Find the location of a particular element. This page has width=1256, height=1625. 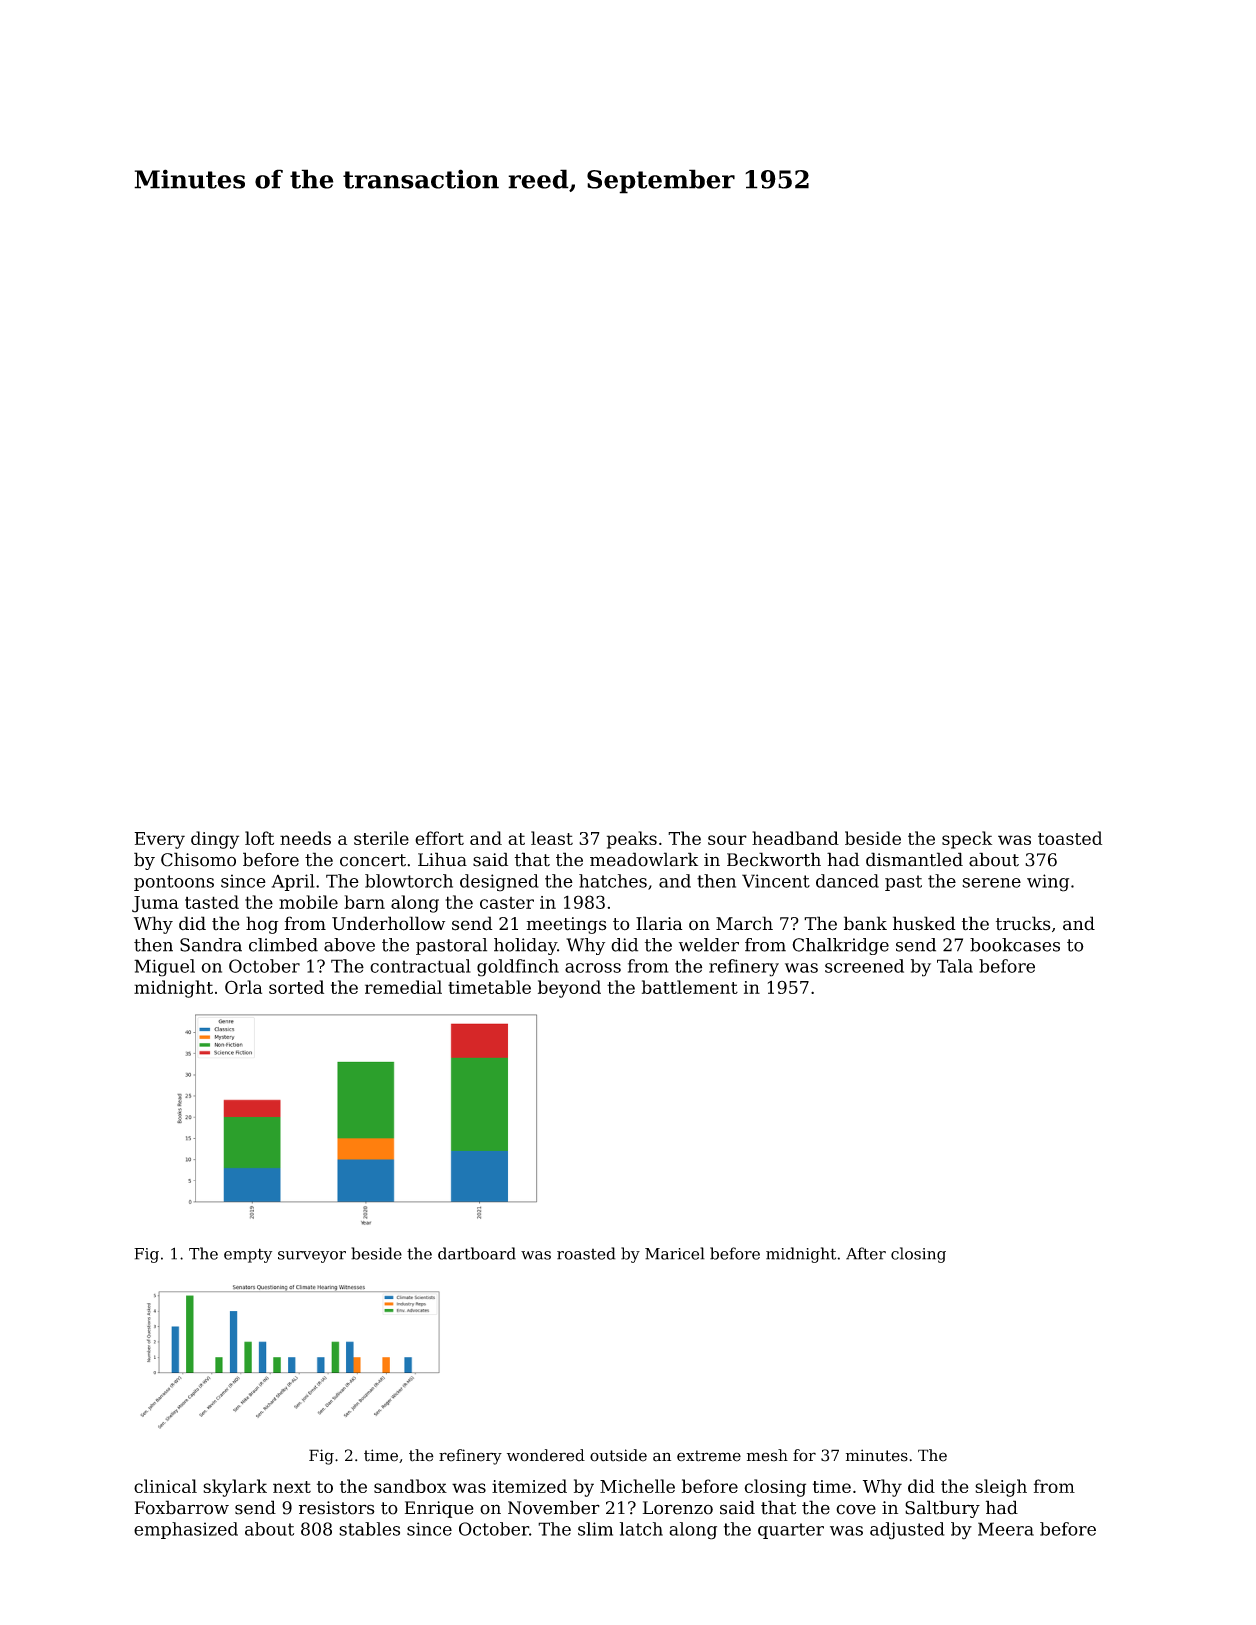

quarter is located at coordinates (791, 1531).
